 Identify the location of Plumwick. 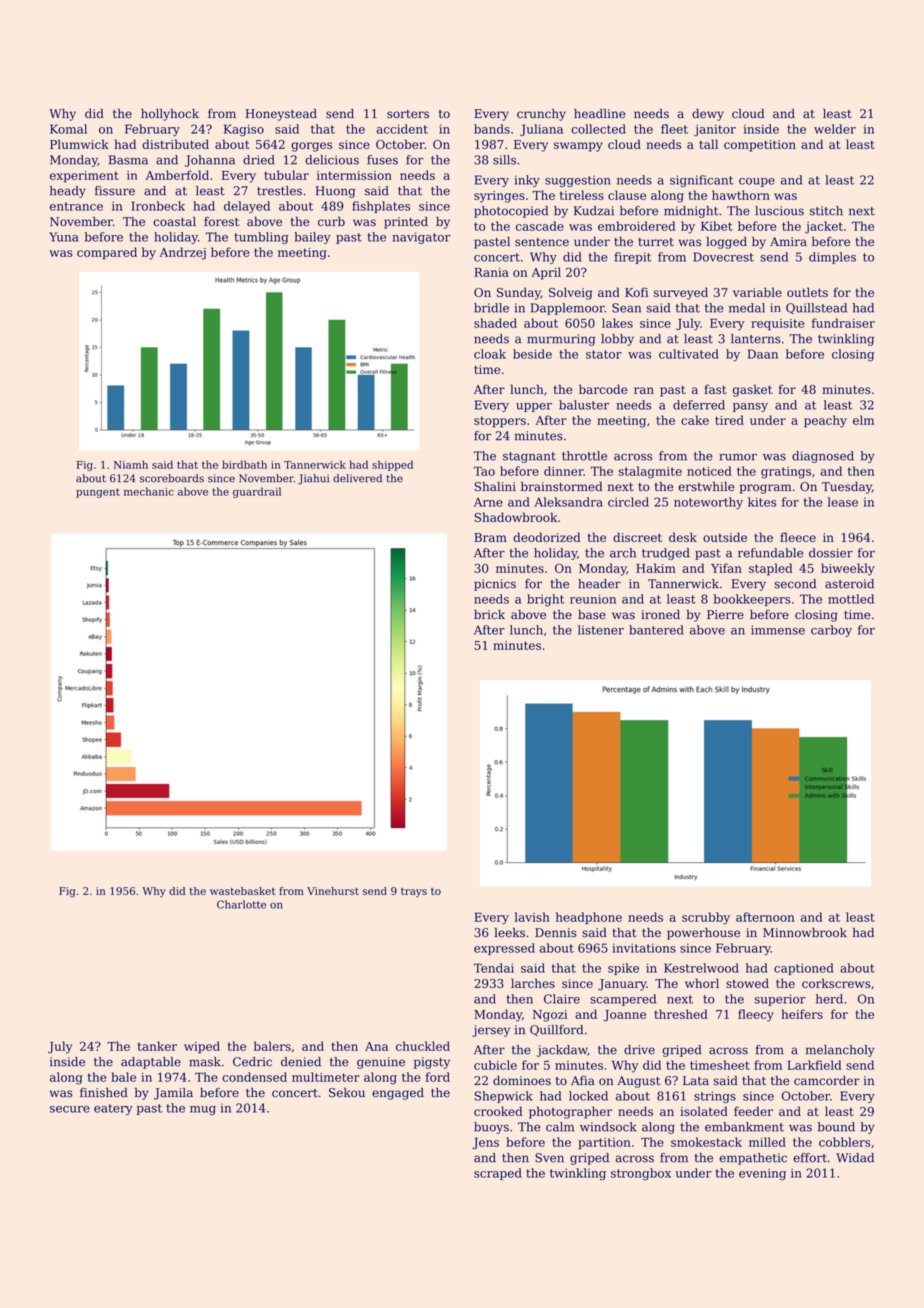
(79, 144).
